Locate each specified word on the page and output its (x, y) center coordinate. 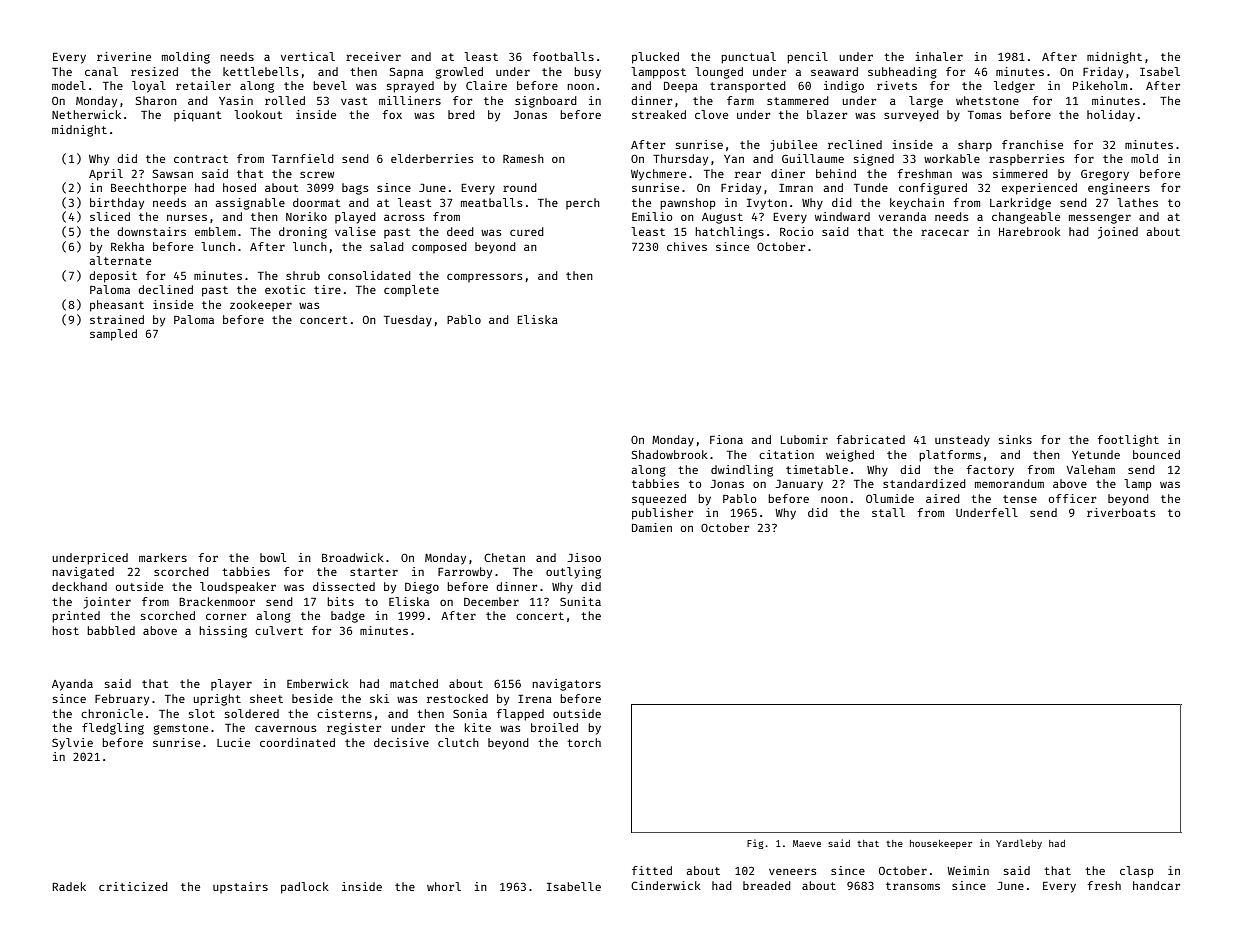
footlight (1128, 441)
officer (1072, 498)
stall (888, 512)
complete (411, 290)
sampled (113, 335)
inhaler (939, 56)
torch (584, 742)
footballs (563, 56)
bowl (273, 557)
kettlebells (260, 71)
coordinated (297, 742)
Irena (535, 699)
